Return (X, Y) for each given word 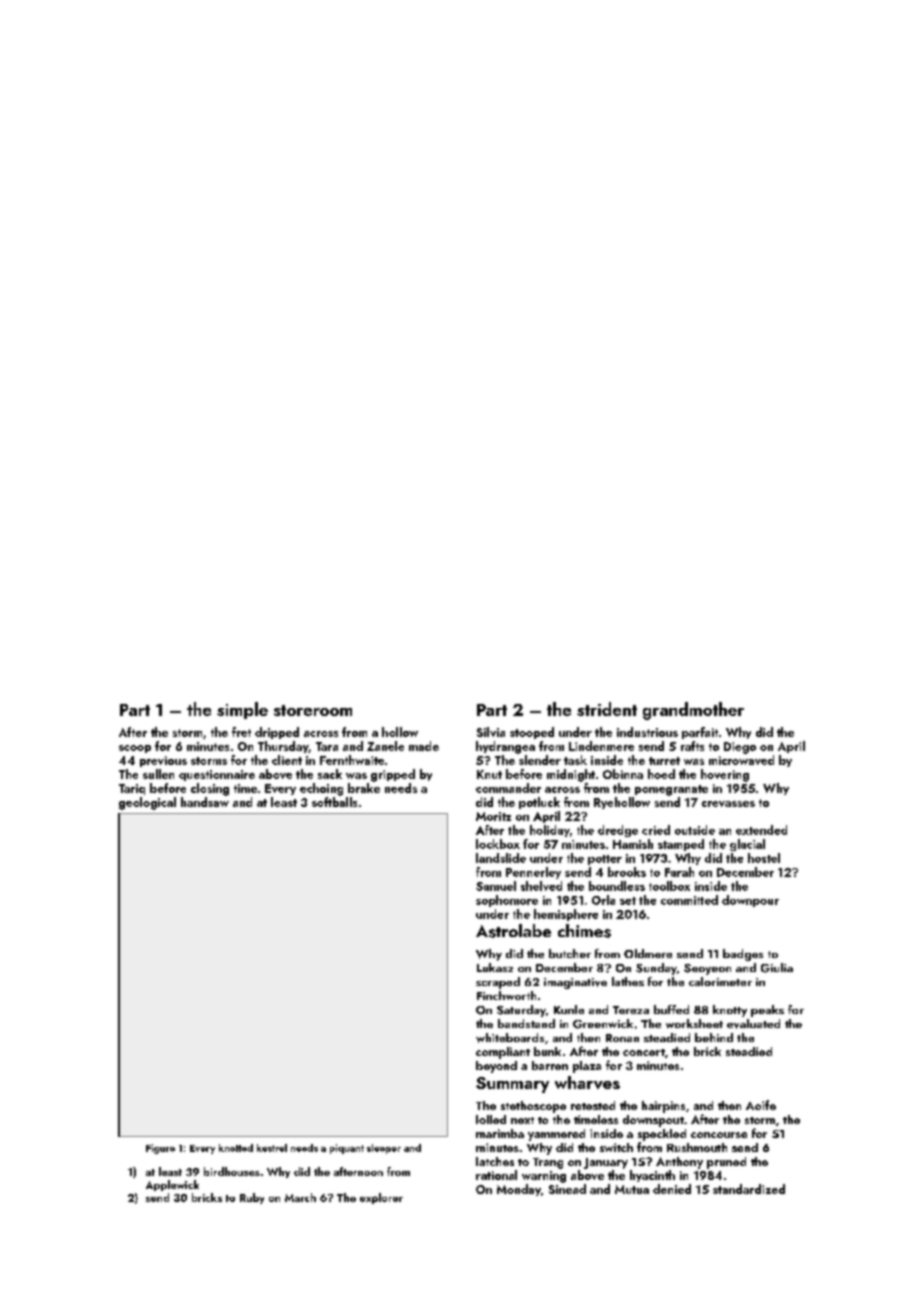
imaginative (575, 983)
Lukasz (495, 967)
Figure (160, 1149)
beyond (496, 1067)
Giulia (777, 968)
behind (714, 1037)
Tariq (132, 789)
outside (695, 830)
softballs (334, 802)
